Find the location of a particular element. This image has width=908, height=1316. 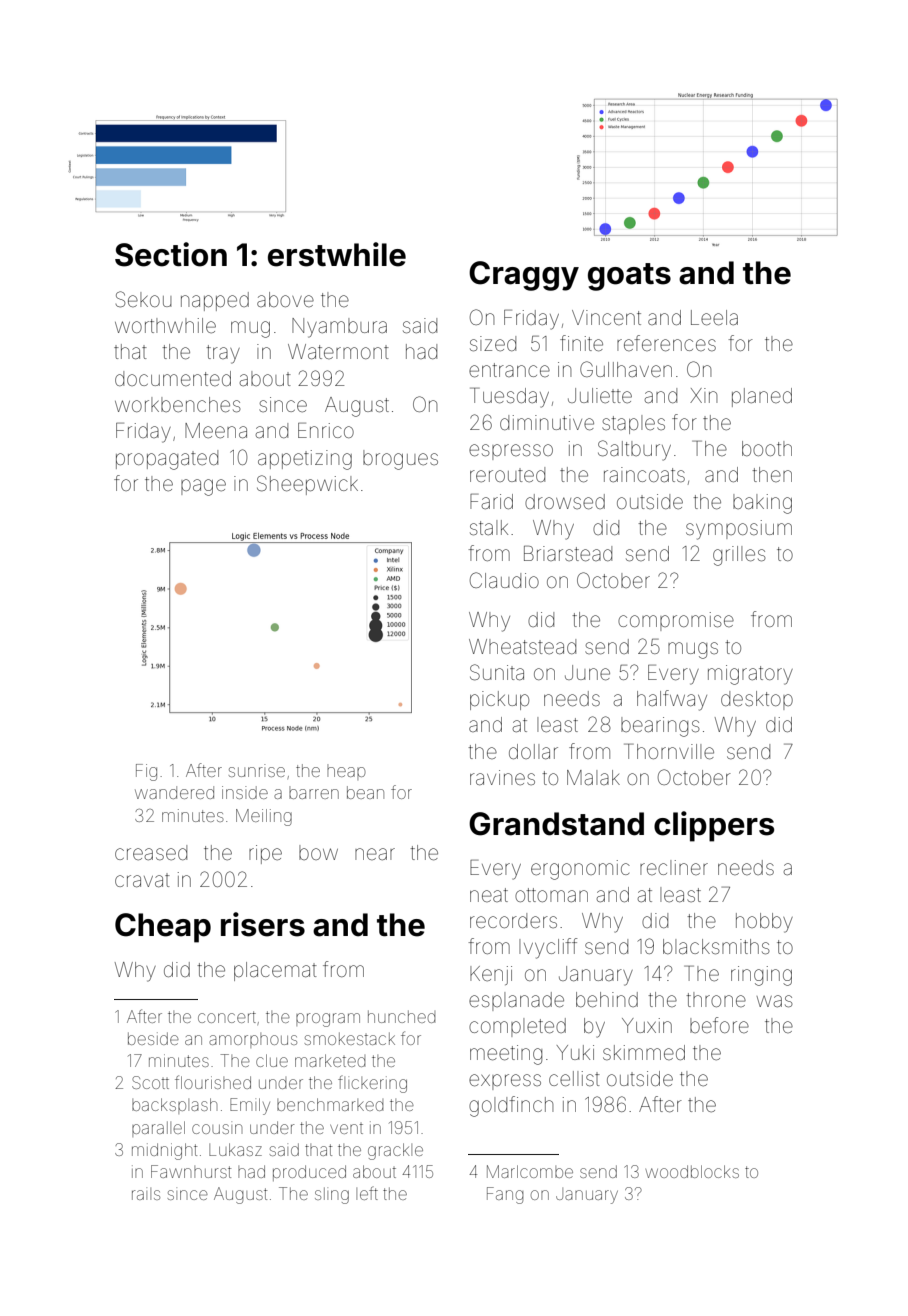

cravat is located at coordinates (142, 880).
